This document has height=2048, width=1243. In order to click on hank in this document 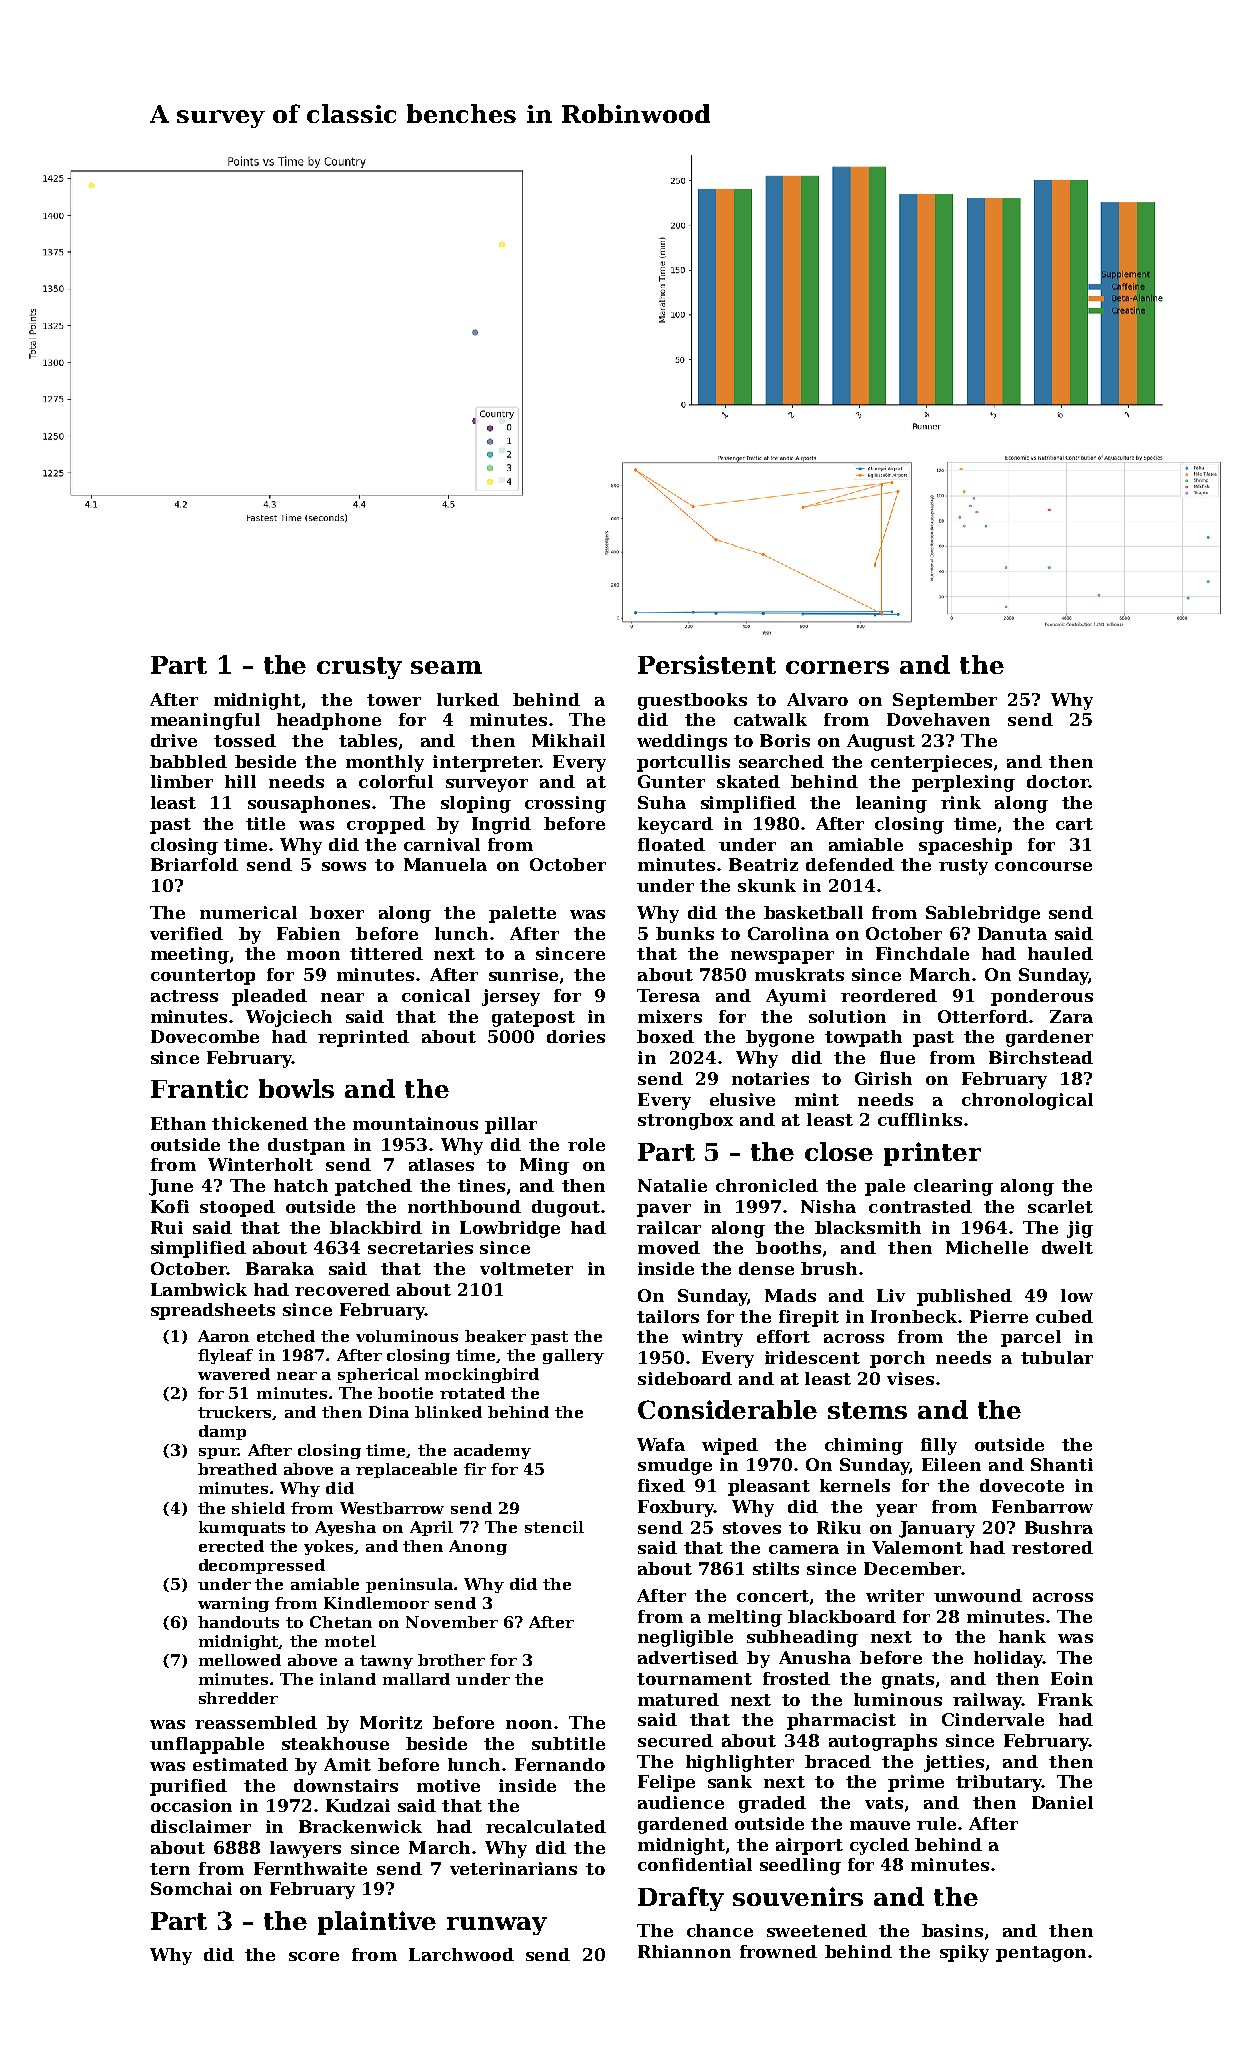, I will do `click(1022, 1636)`.
